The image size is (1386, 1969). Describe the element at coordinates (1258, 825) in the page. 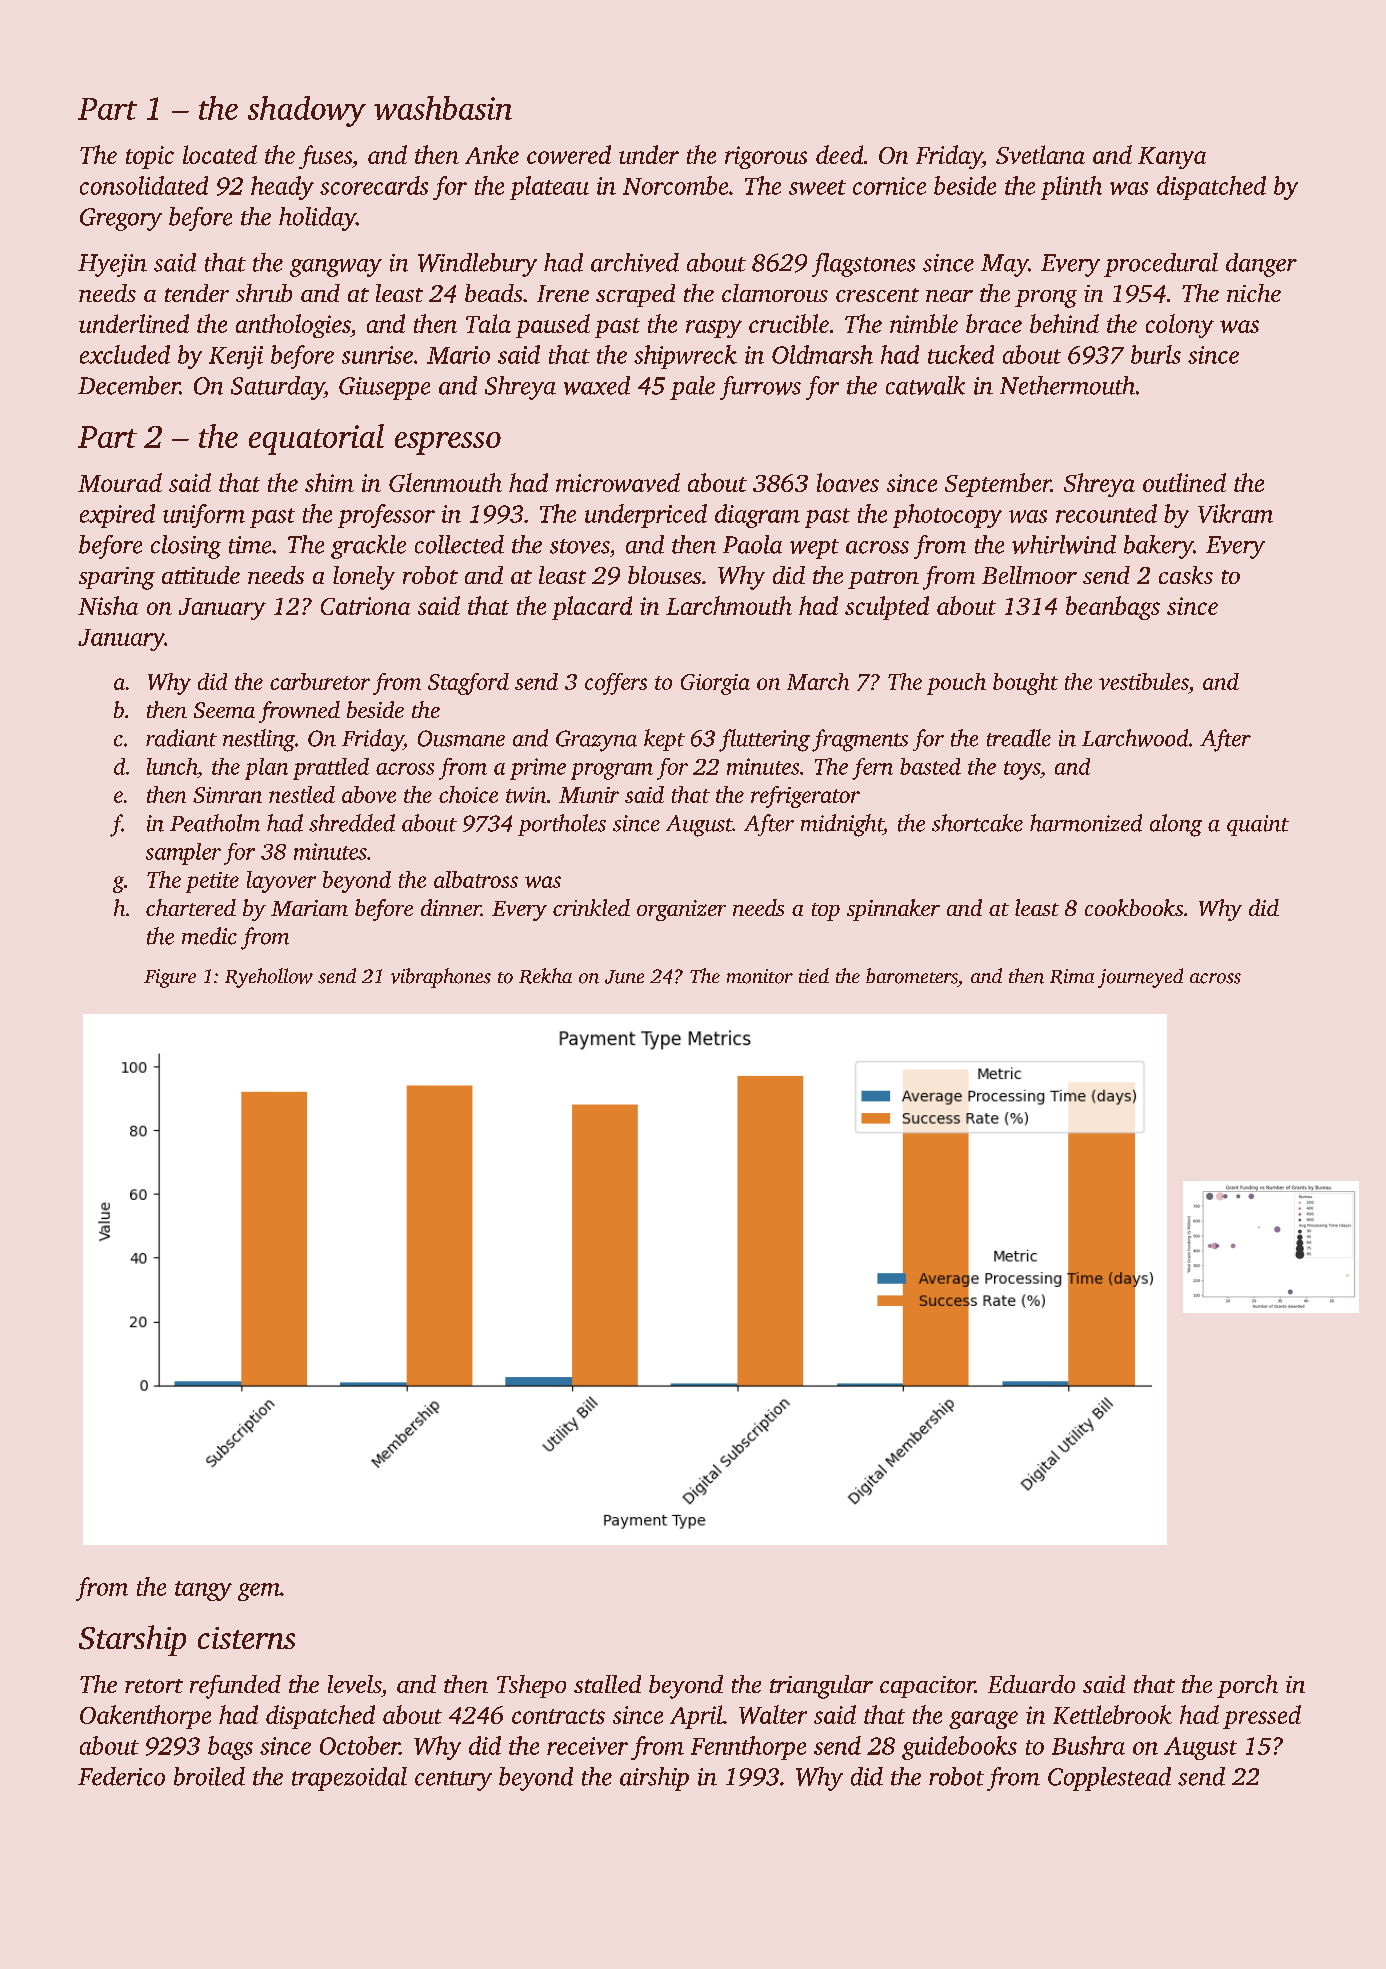

I see `quaint` at that location.
